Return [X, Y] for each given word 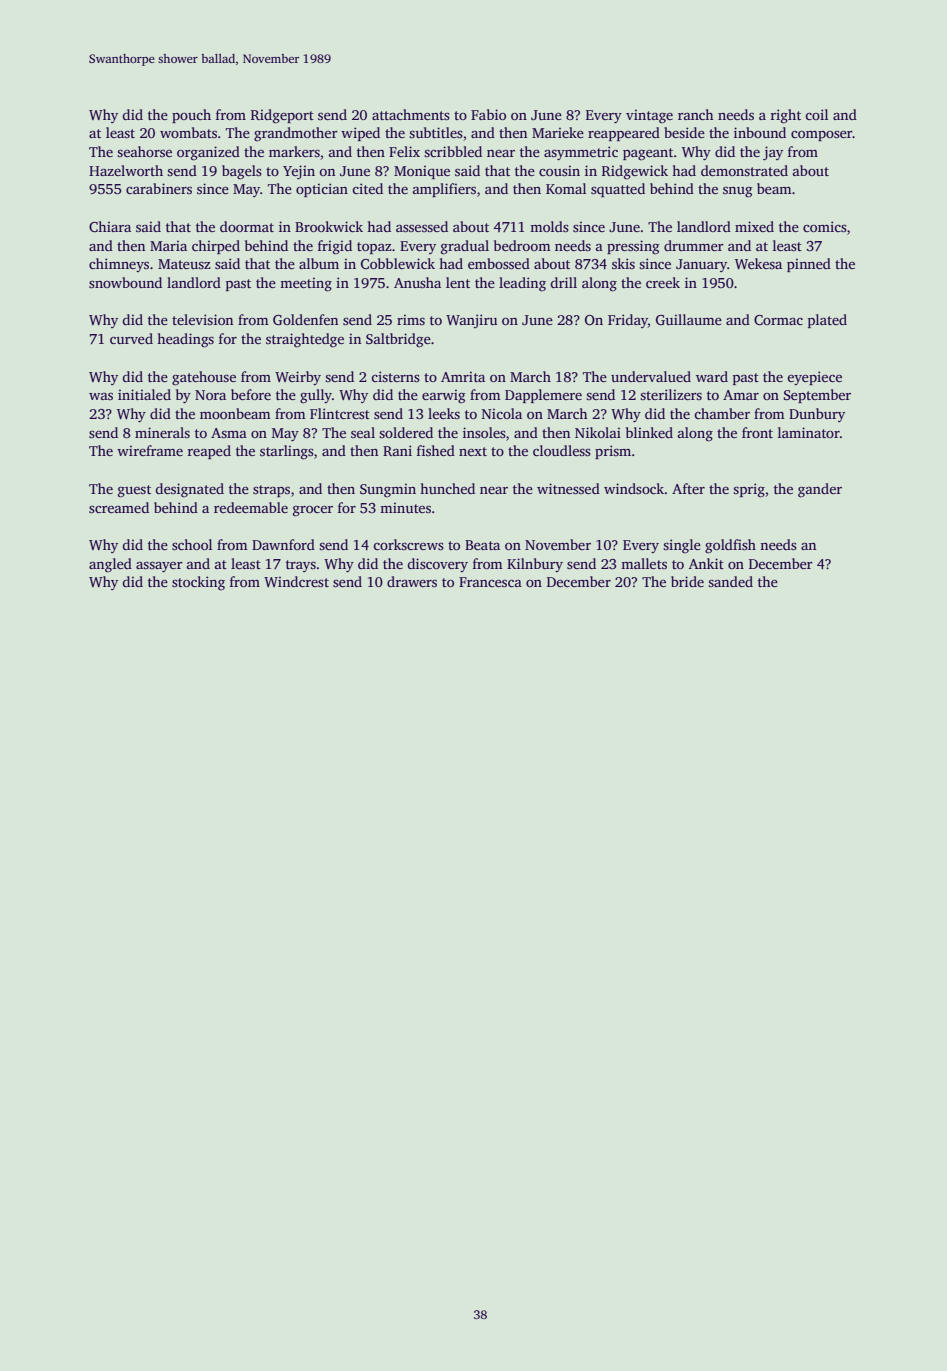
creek [663, 282]
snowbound [125, 282]
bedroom [522, 245]
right [786, 116]
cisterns [395, 376]
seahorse [144, 151]
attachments [411, 114]
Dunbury [817, 415]
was [101, 396]
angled [110, 565]
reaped [209, 452]
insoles [484, 432]
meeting [306, 284]
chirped [216, 247]
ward [712, 376]
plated [827, 321]
